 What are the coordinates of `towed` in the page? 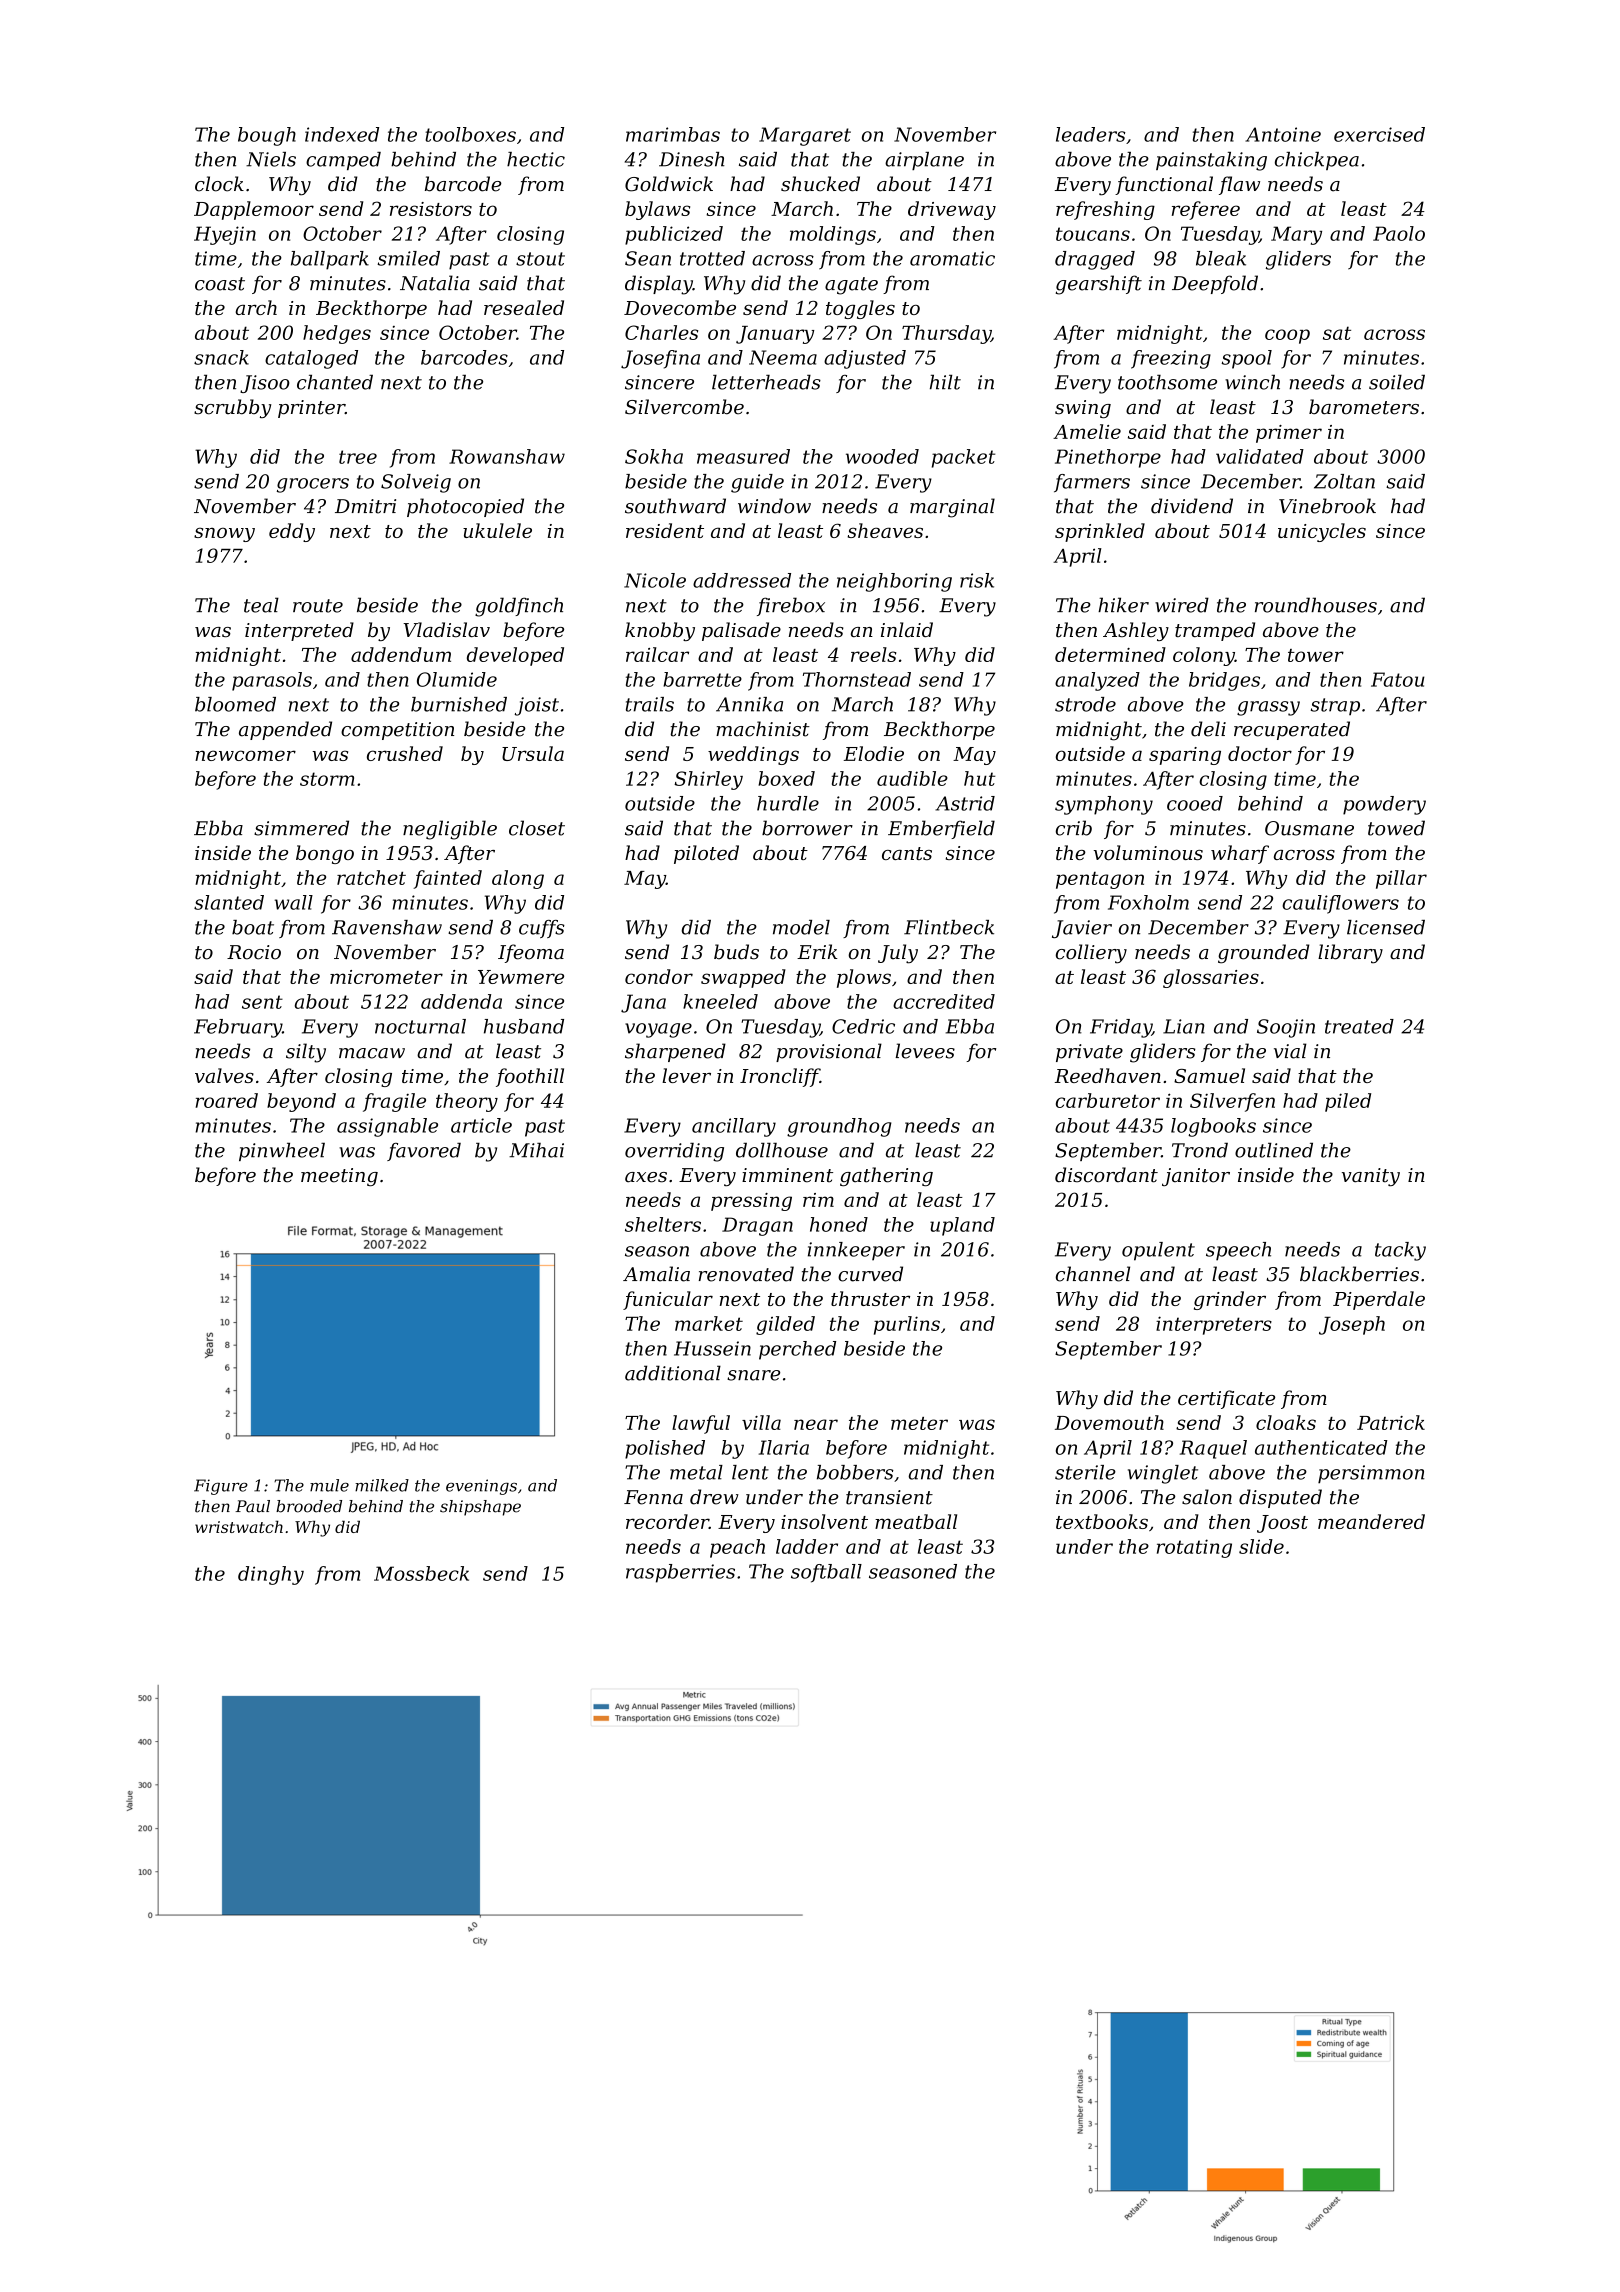 It's located at (1396, 828).
